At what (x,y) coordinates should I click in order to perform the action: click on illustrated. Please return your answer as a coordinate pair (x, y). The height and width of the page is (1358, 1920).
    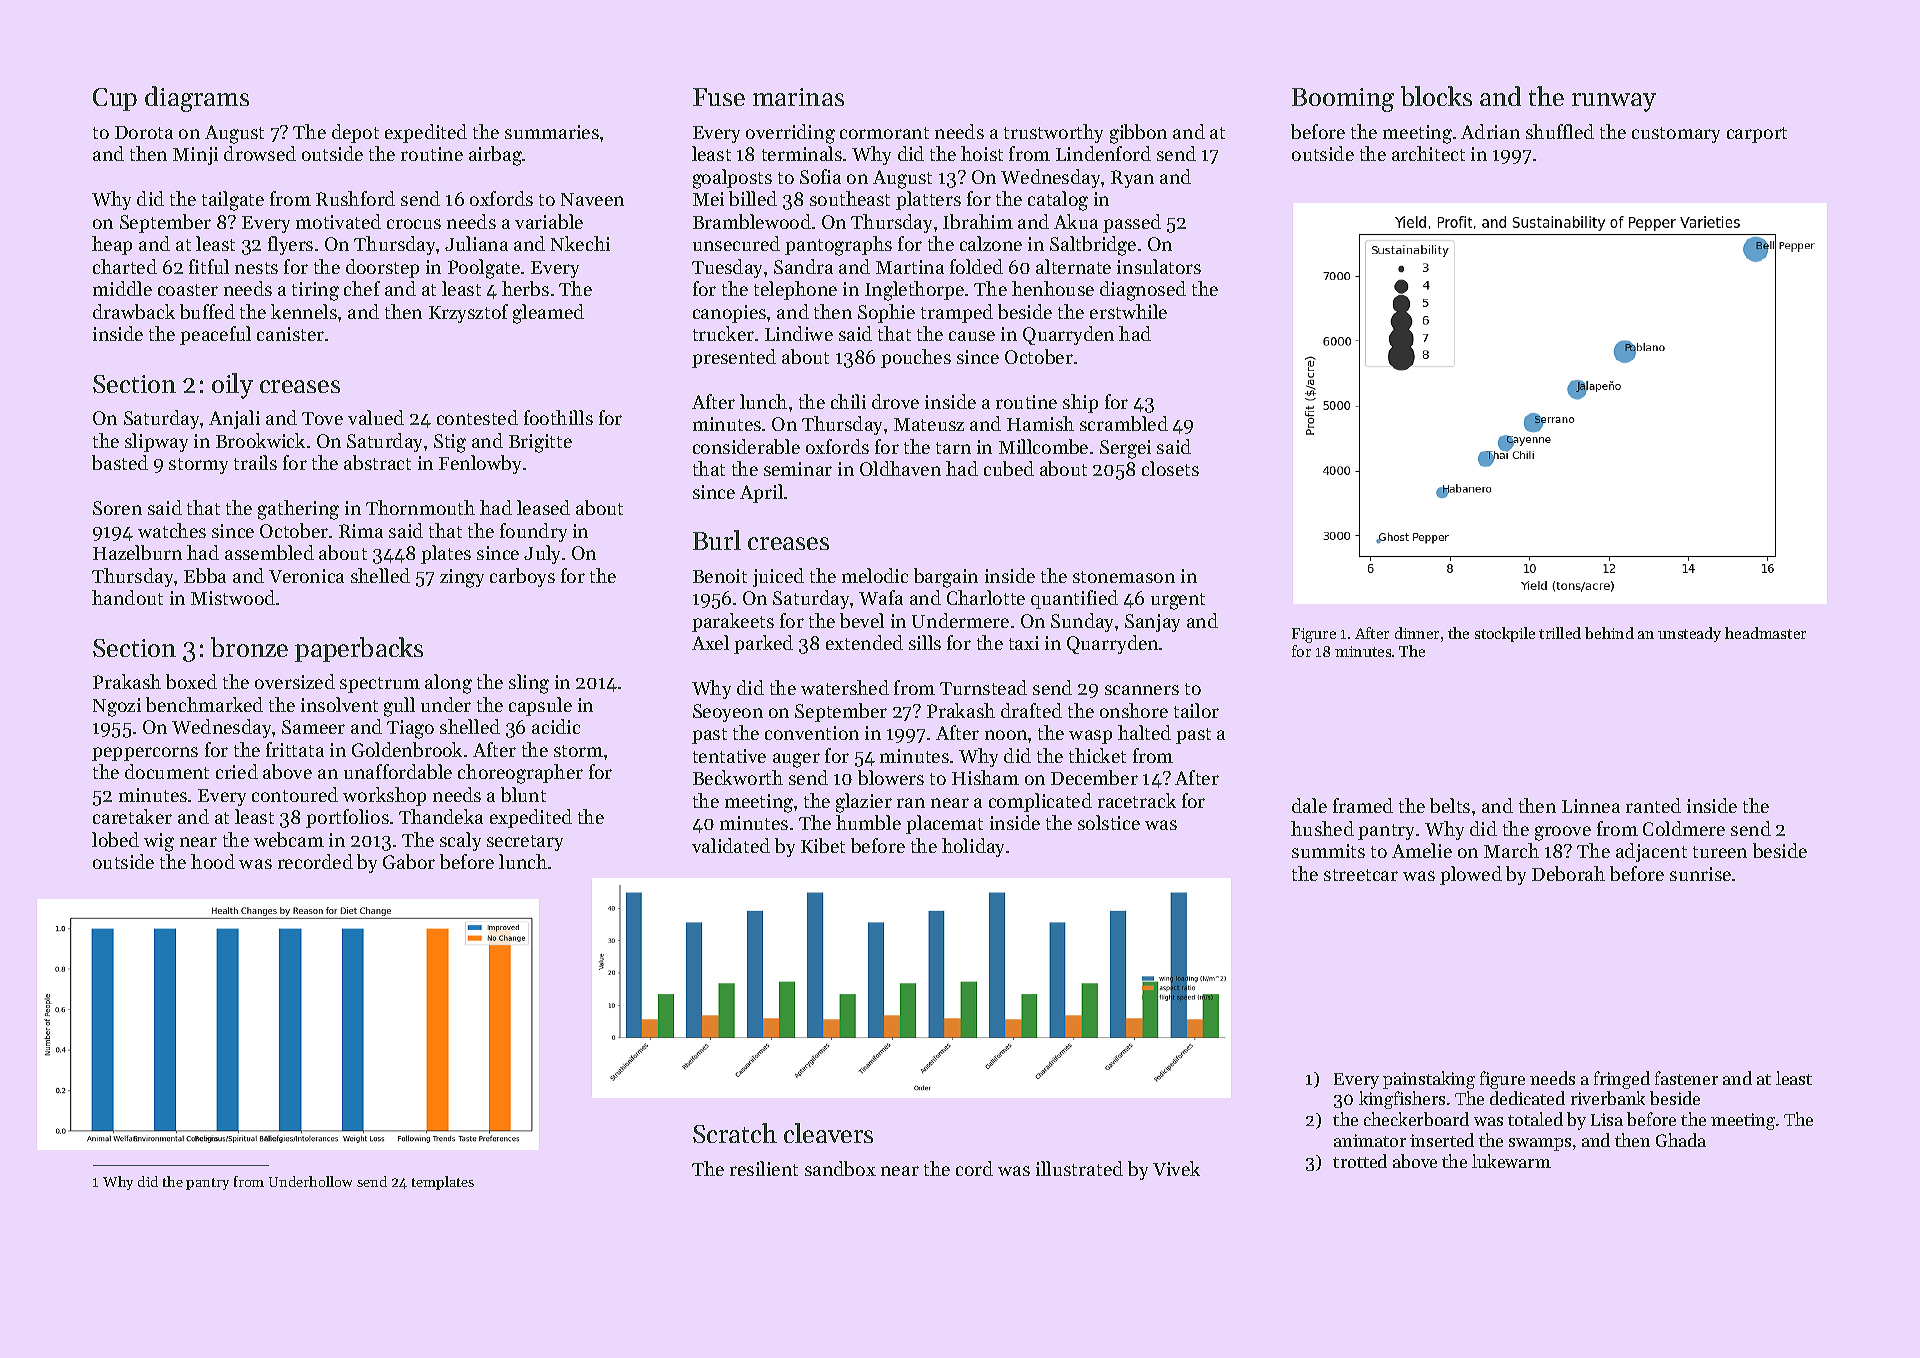
    Looking at the image, I should click on (1079, 1168).
